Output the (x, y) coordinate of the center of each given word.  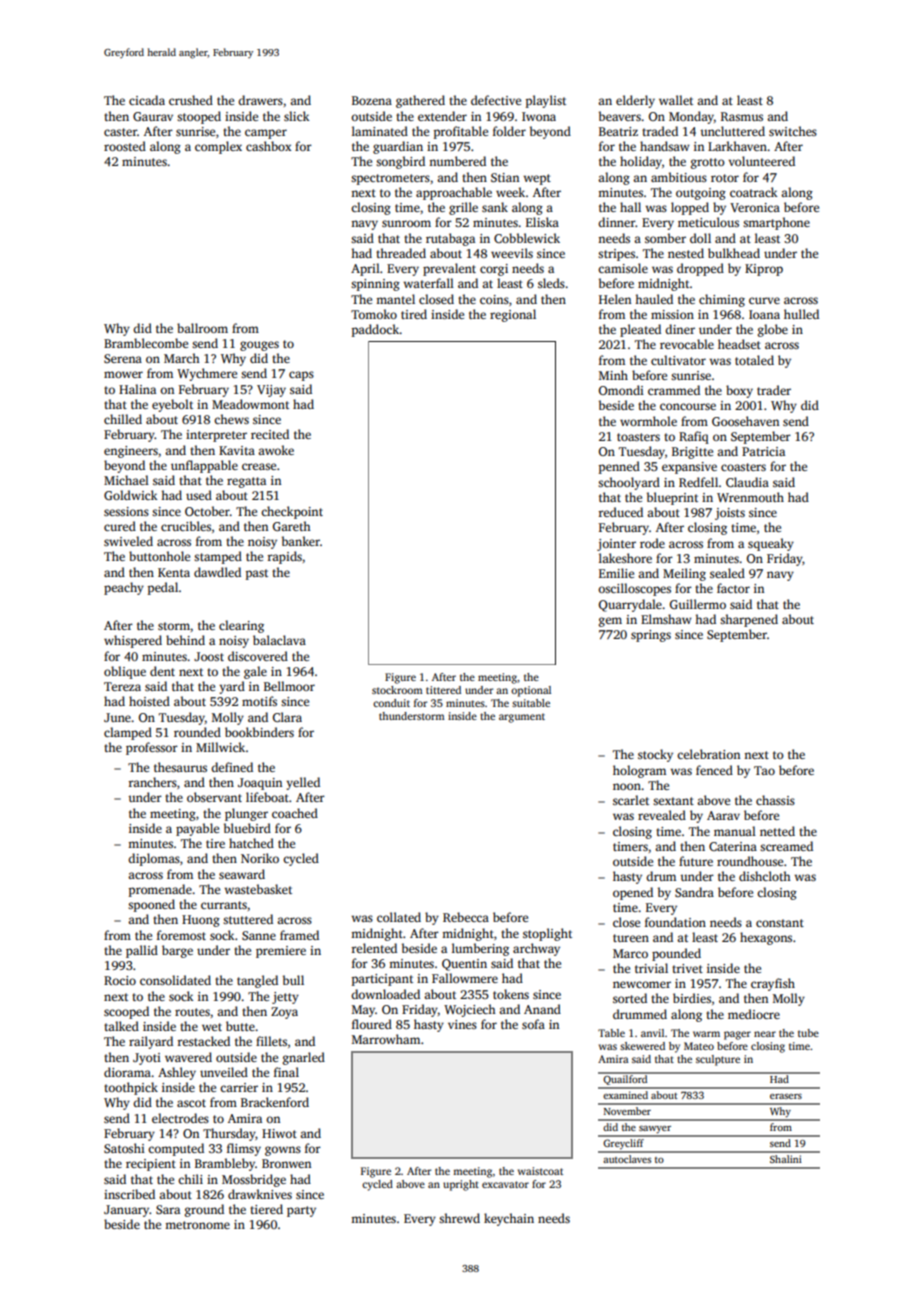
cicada (147, 100)
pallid (142, 951)
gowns (283, 1151)
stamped (218, 557)
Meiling (684, 574)
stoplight (547, 934)
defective (496, 100)
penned (619, 467)
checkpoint (292, 512)
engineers (131, 452)
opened (633, 893)
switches (793, 131)
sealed (727, 573)
